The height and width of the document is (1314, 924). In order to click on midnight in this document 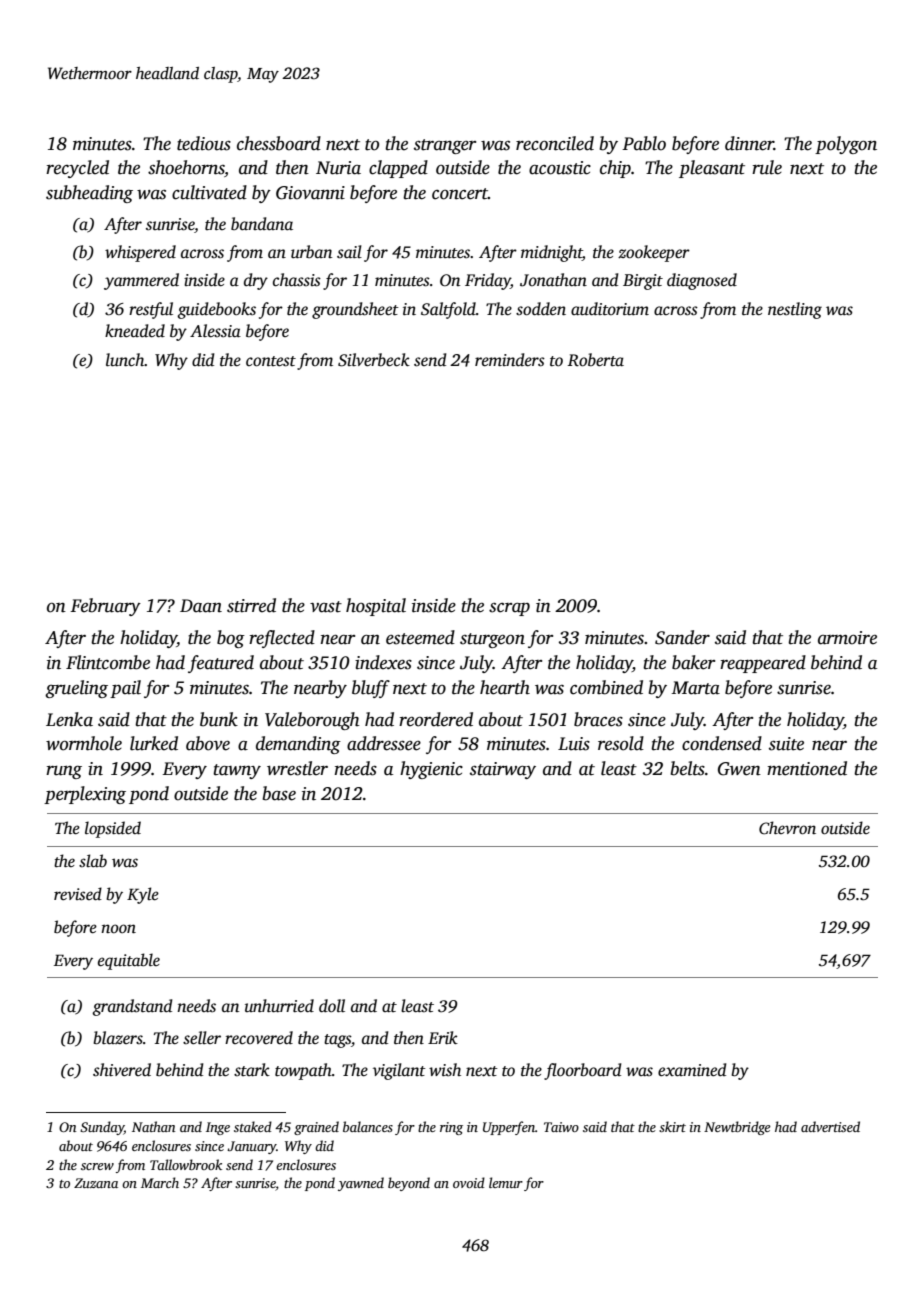, I will do `click(552, 253)`.
